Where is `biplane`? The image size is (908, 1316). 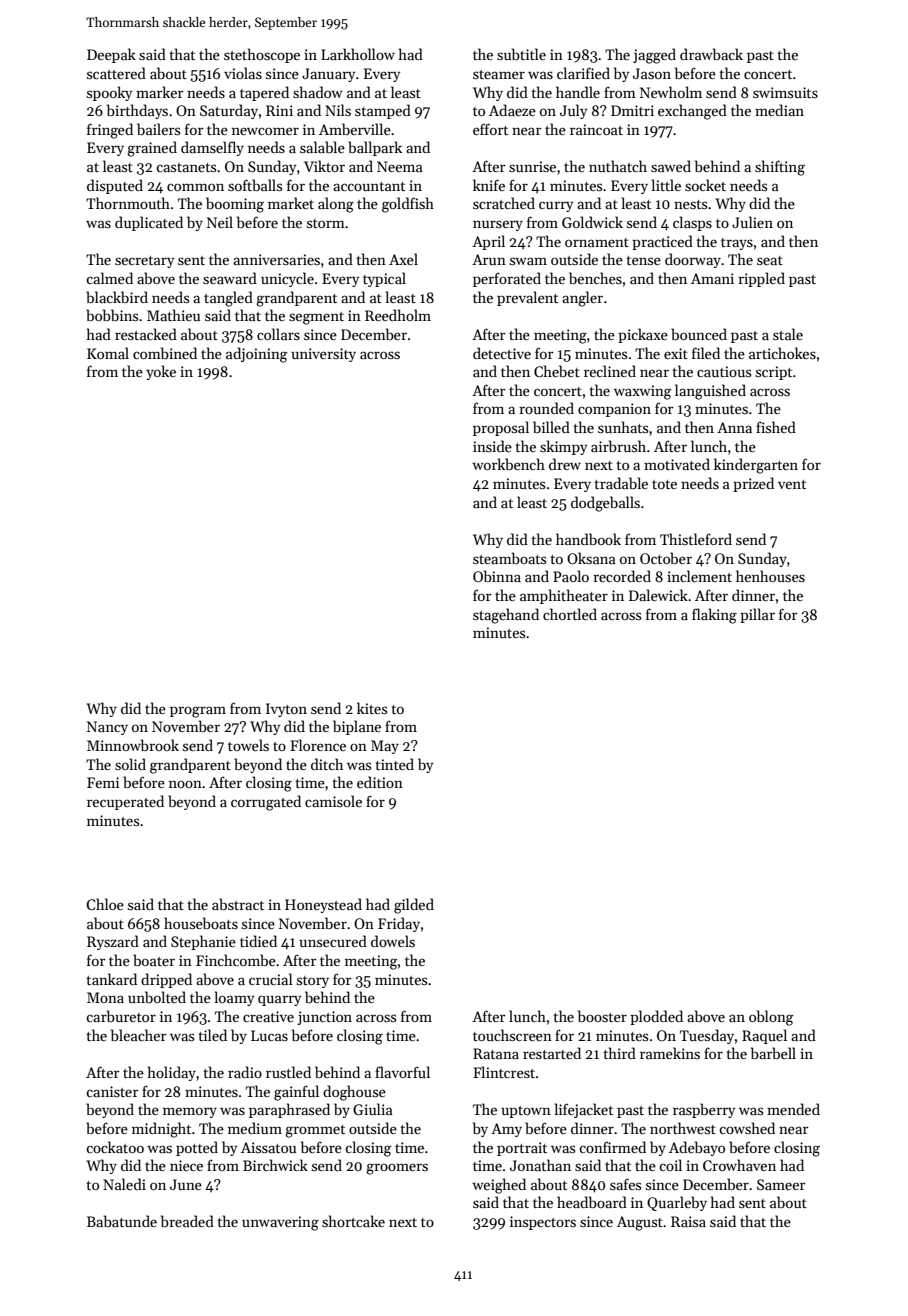
biplane is located at coordinates (357, 727).
